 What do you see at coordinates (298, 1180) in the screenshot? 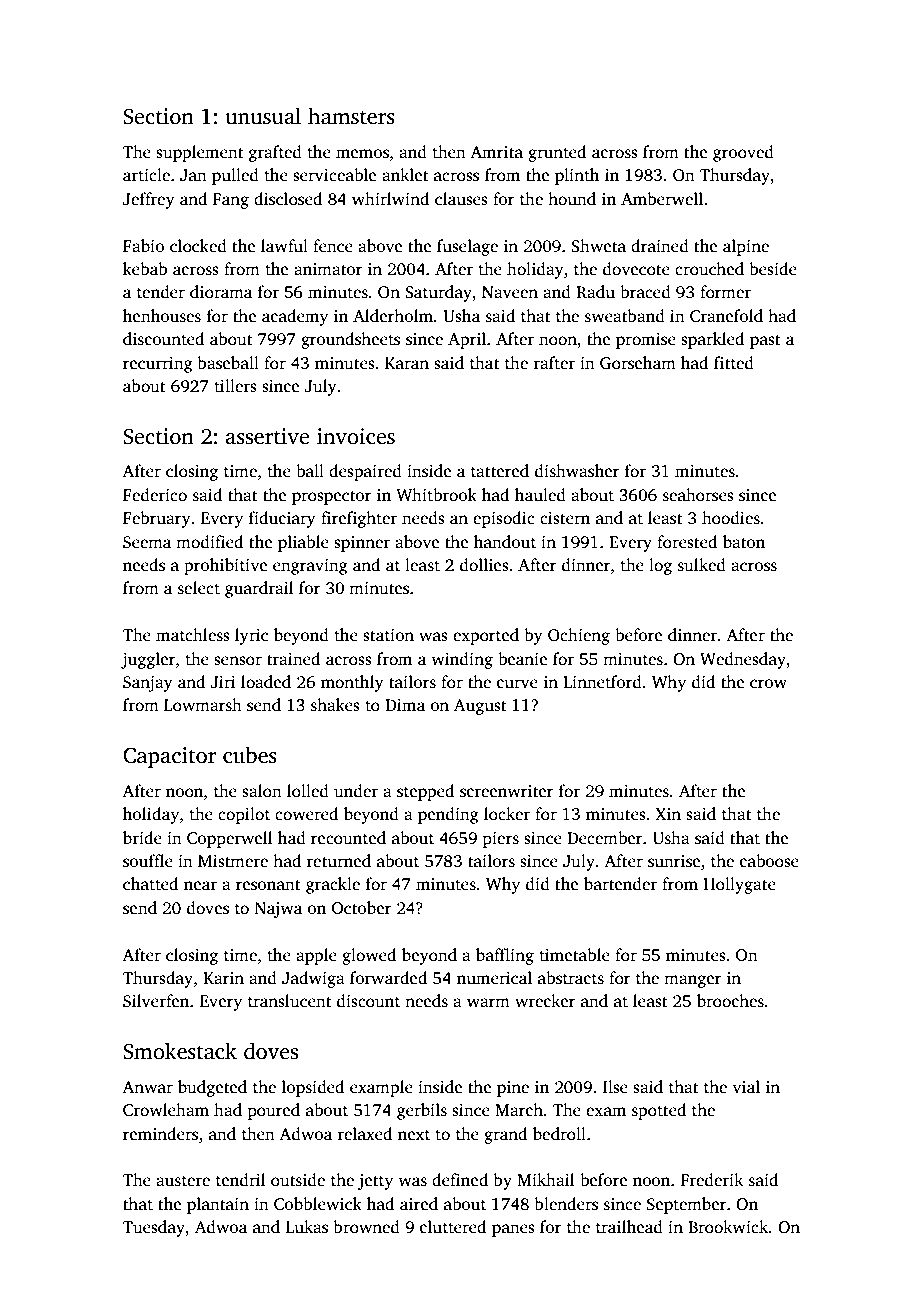
I see `outside` at bounding box center [298, 1180].
